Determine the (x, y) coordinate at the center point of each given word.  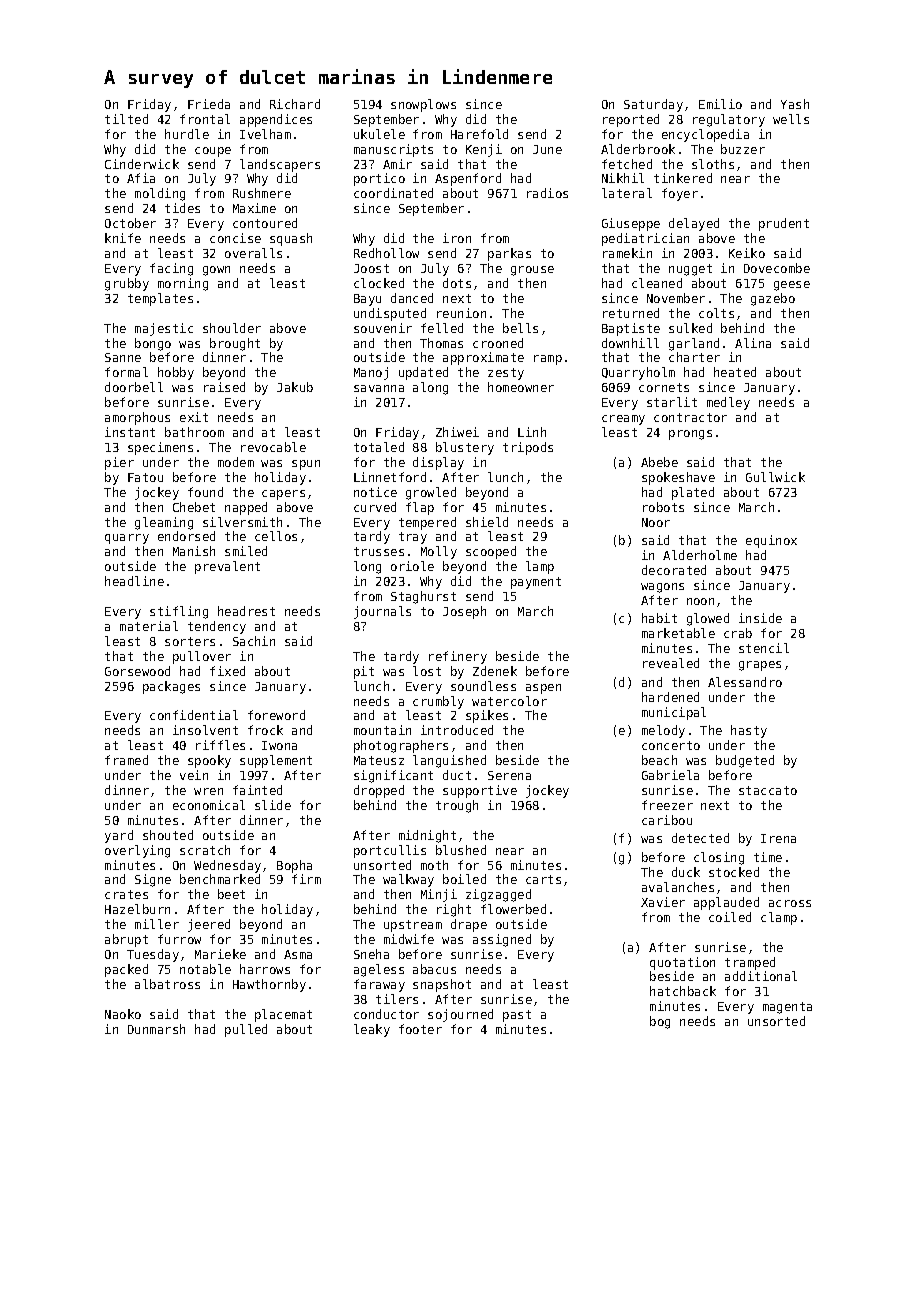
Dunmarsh (156, 1029)
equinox (771, 541)
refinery (458, 657)
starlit (672, 402)
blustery (465, 448)
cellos (276, 536)
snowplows (423, 105)
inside (760, 618)
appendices (276, 120)
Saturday (653, 105)
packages (171, 687)
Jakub (295, 387)
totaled (379, 447)
